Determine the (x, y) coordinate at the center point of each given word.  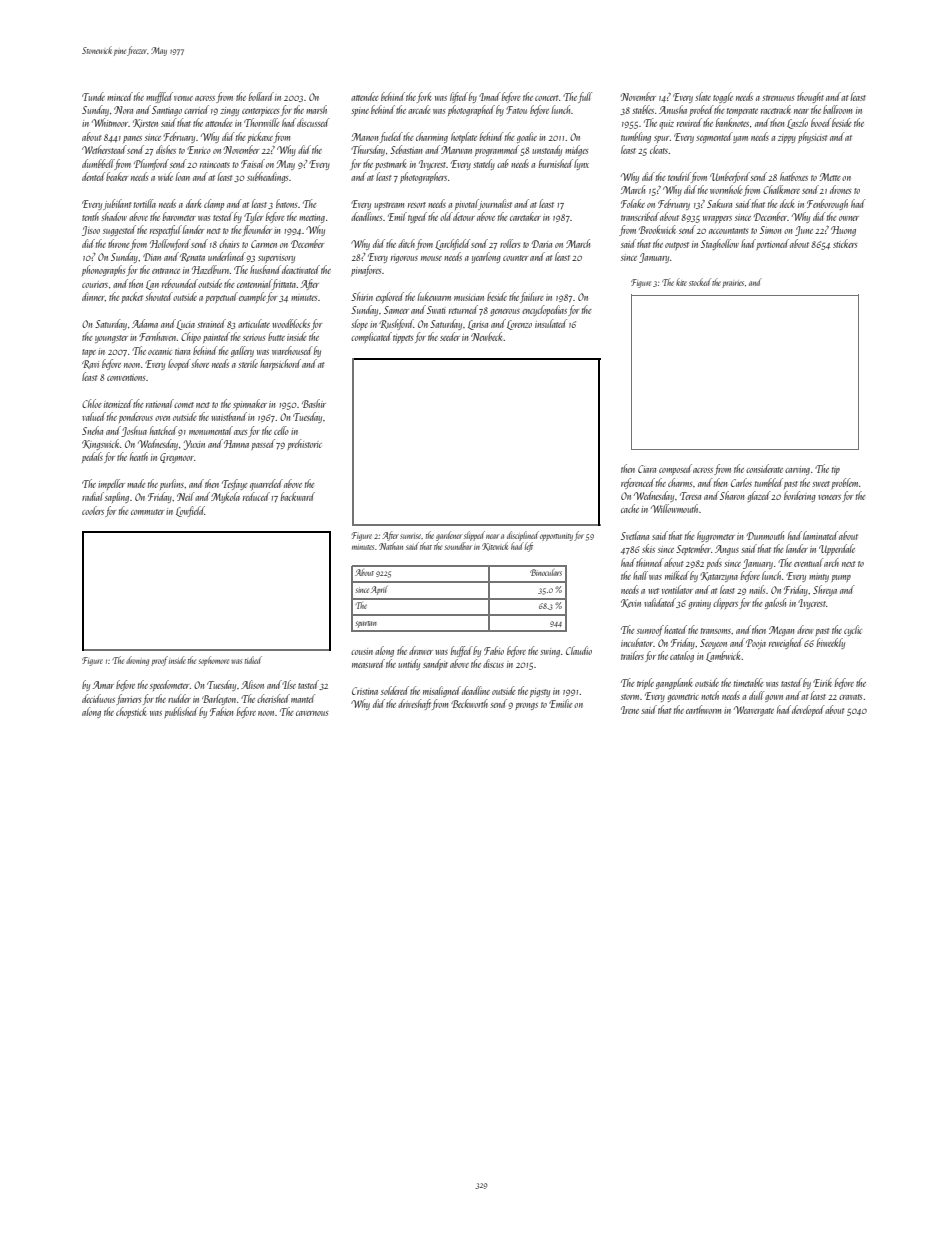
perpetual (221, 297)
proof (159, 661)
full (585, 97)
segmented (714, 137)
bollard (261, 96)
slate (703, 96)
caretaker (525, 216)
